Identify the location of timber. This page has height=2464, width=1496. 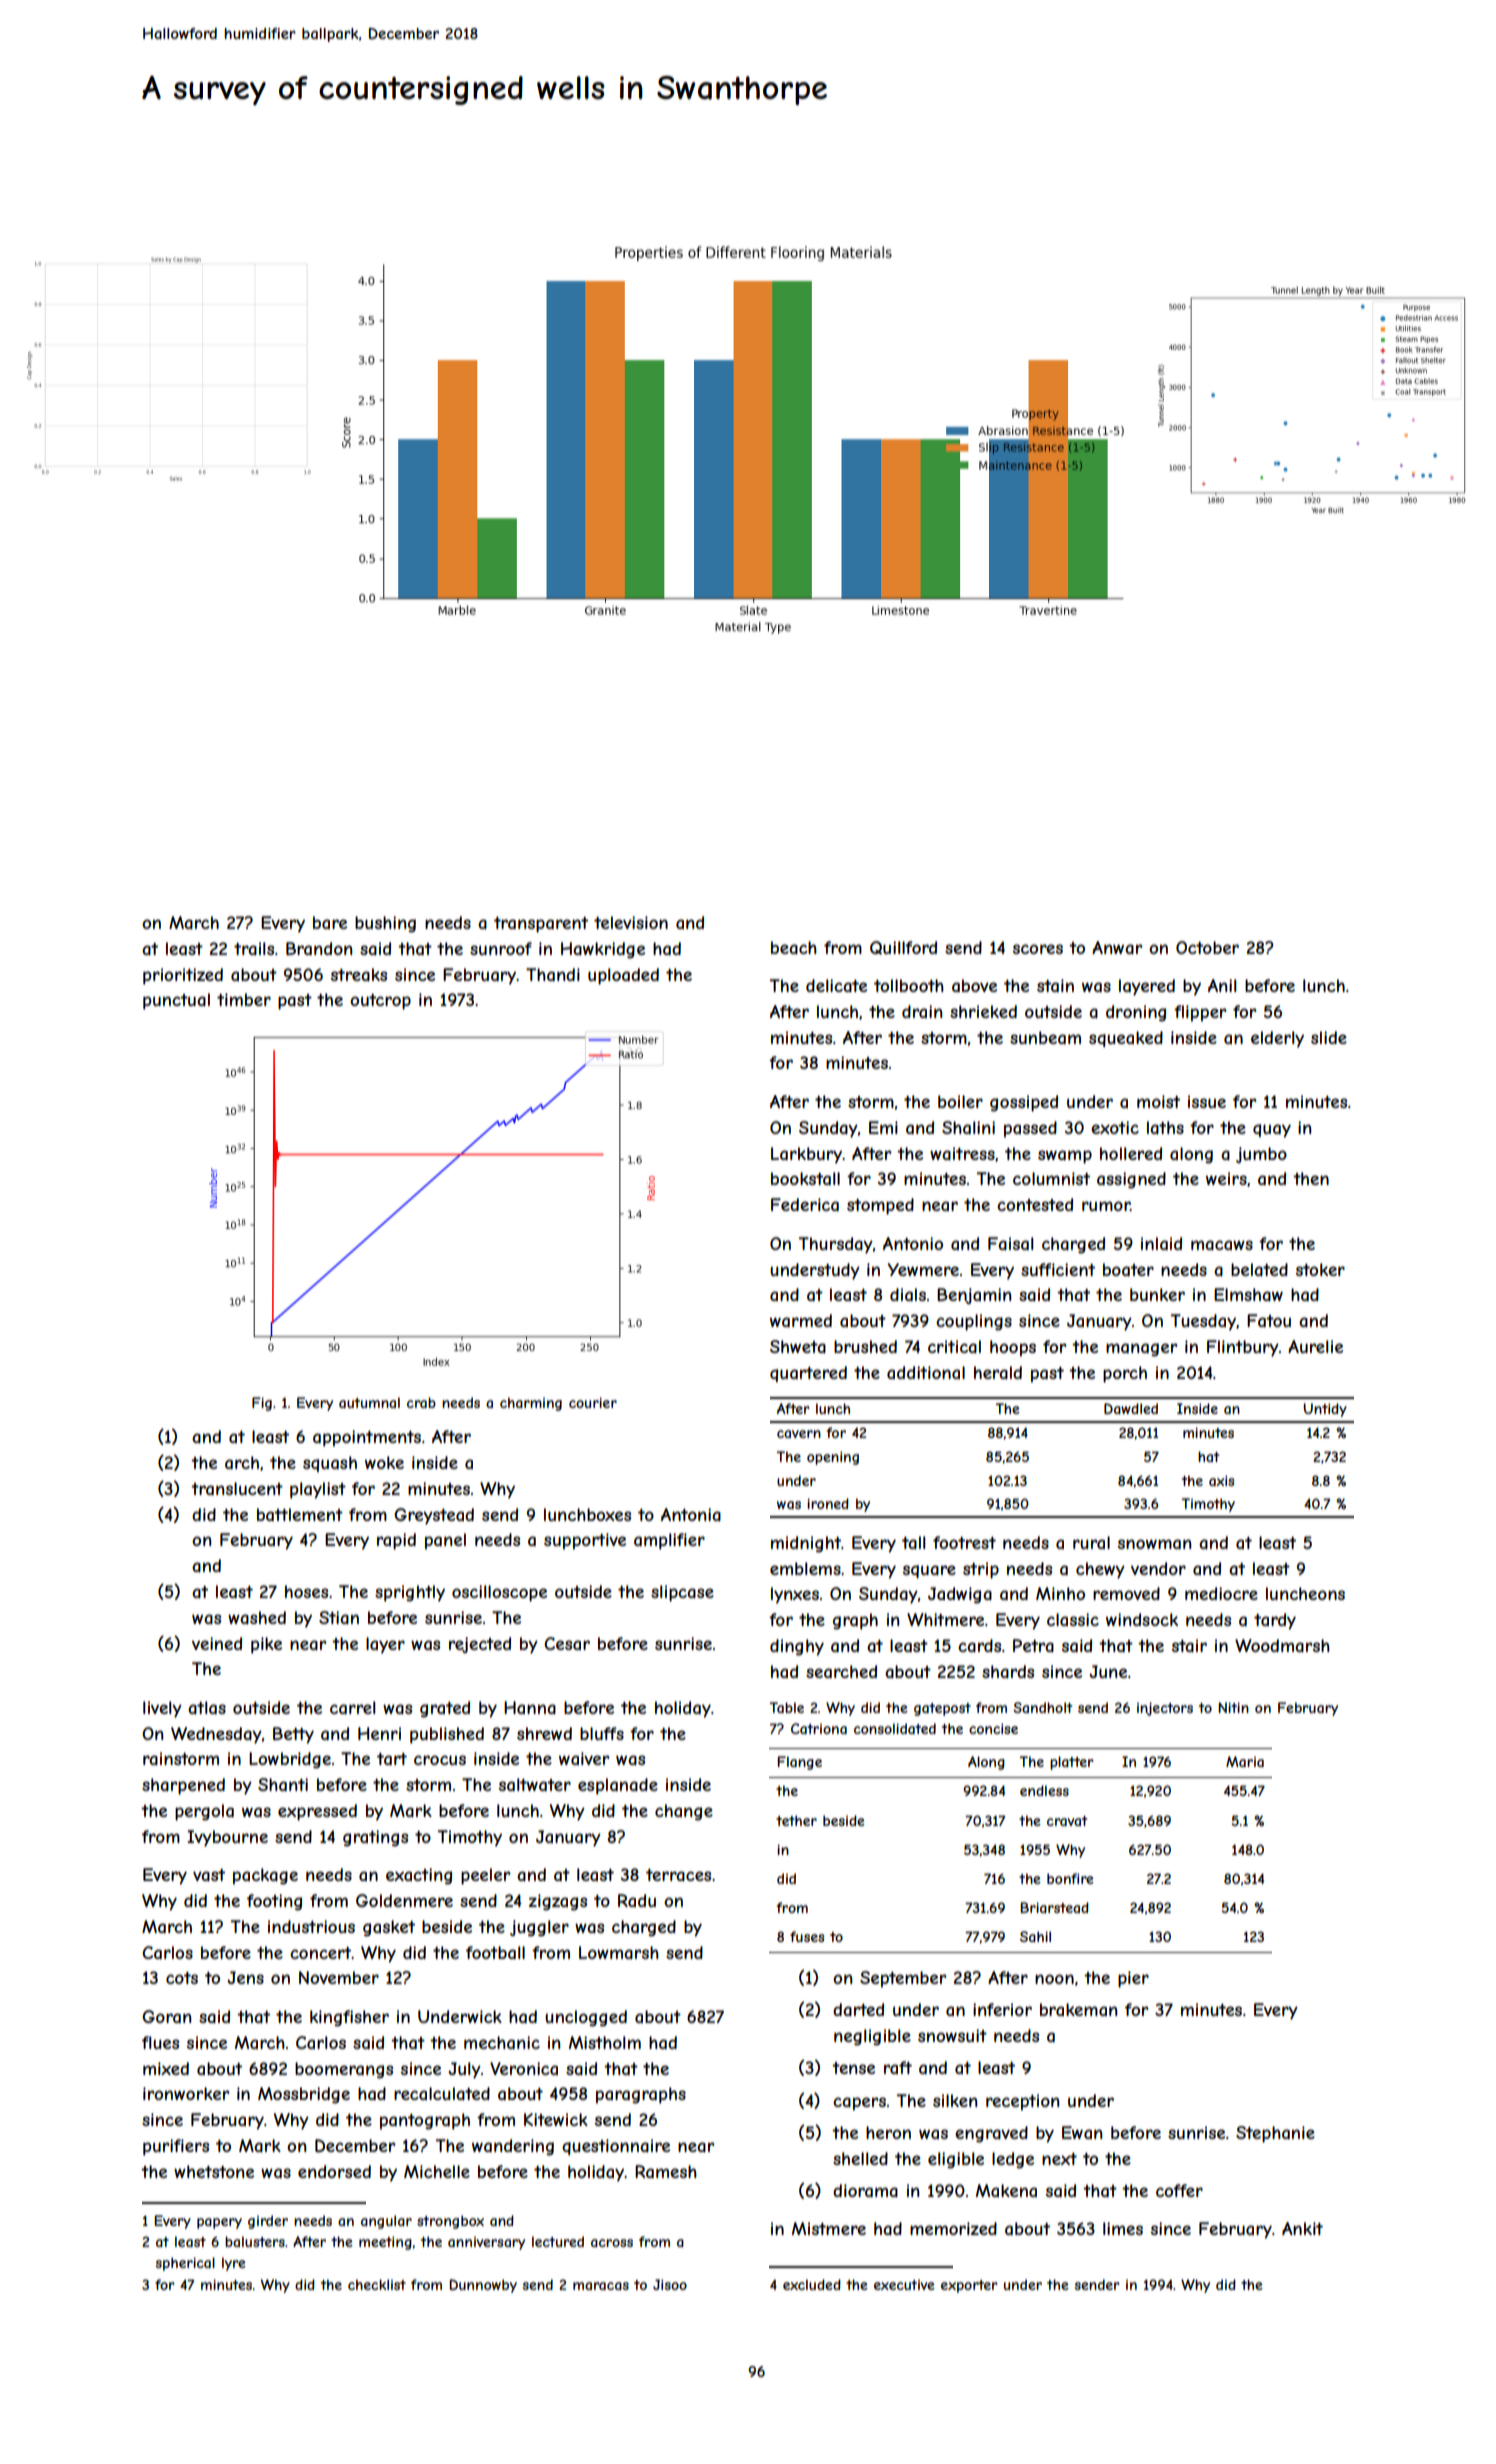
(244, 999).
